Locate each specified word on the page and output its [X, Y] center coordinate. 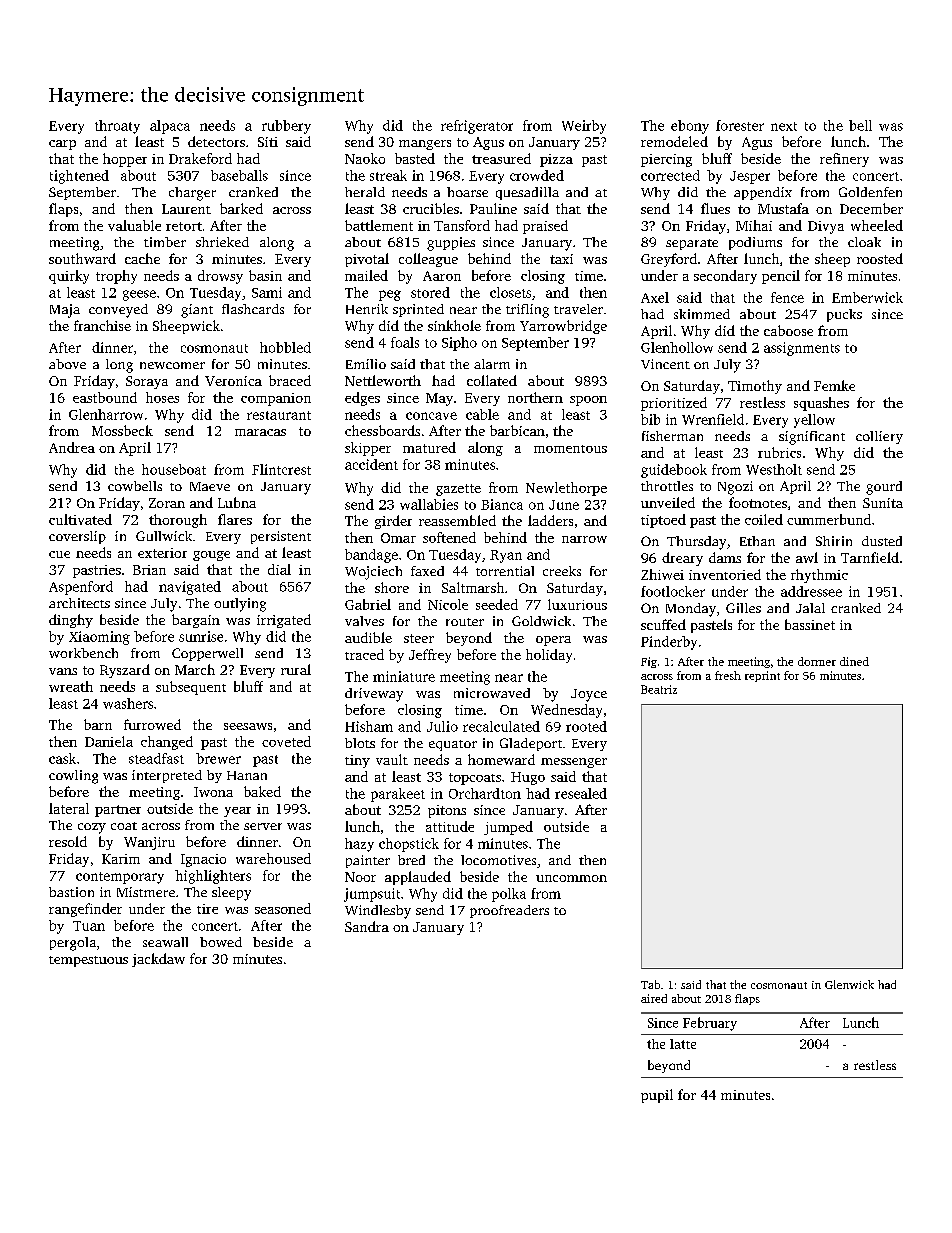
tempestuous [88, 961]
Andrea [72, 447]
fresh [728, 675]
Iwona [213, 792]
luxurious [577, 604]
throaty [117, 127]
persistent [281, 537]
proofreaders [509, 911]
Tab [650, 984]
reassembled [457, 520]
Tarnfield [870, 557]
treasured [501, 158]
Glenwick [849, 984]
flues [715, 208]
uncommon [571, 878]
